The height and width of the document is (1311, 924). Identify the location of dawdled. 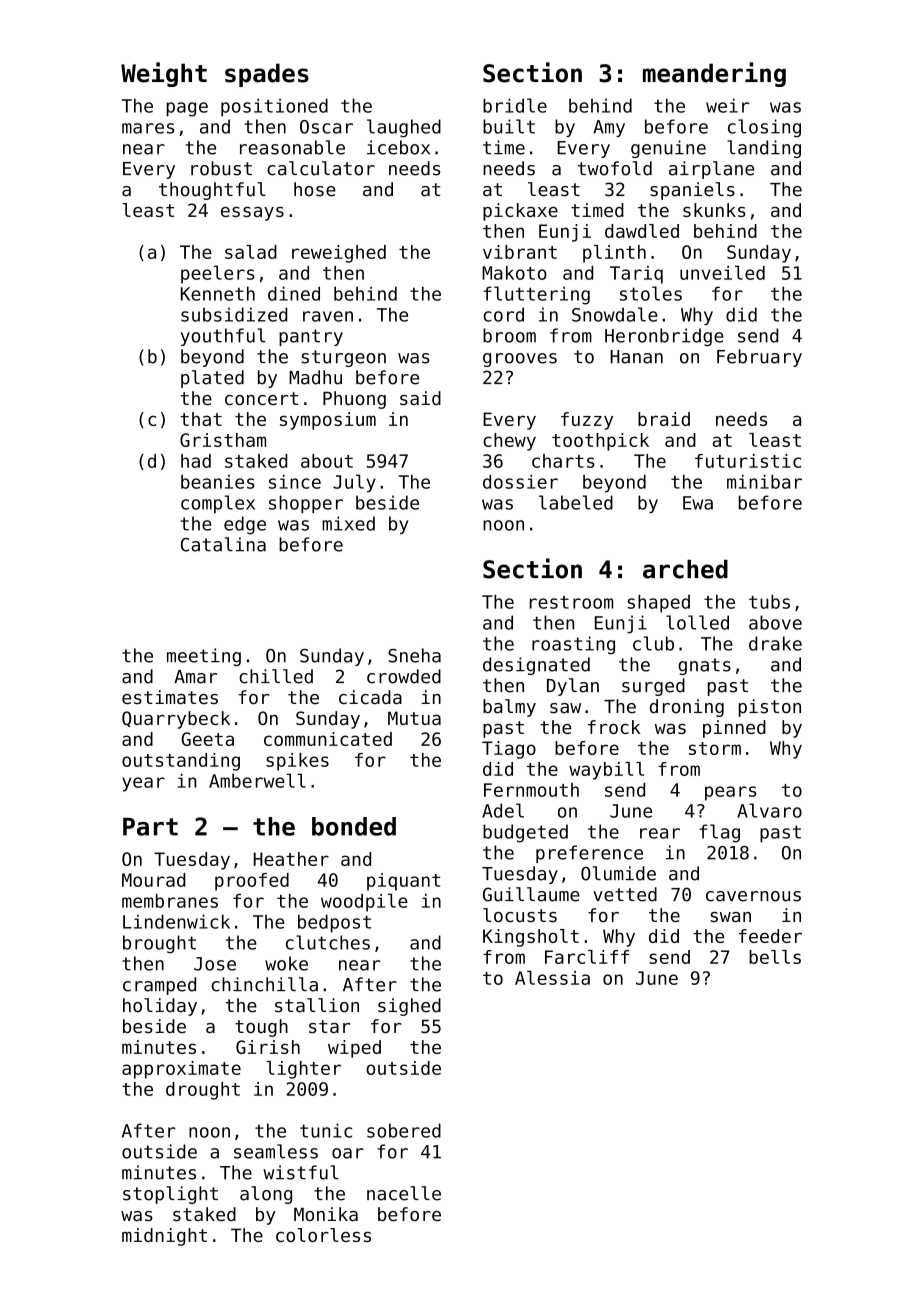
(642, 231).
